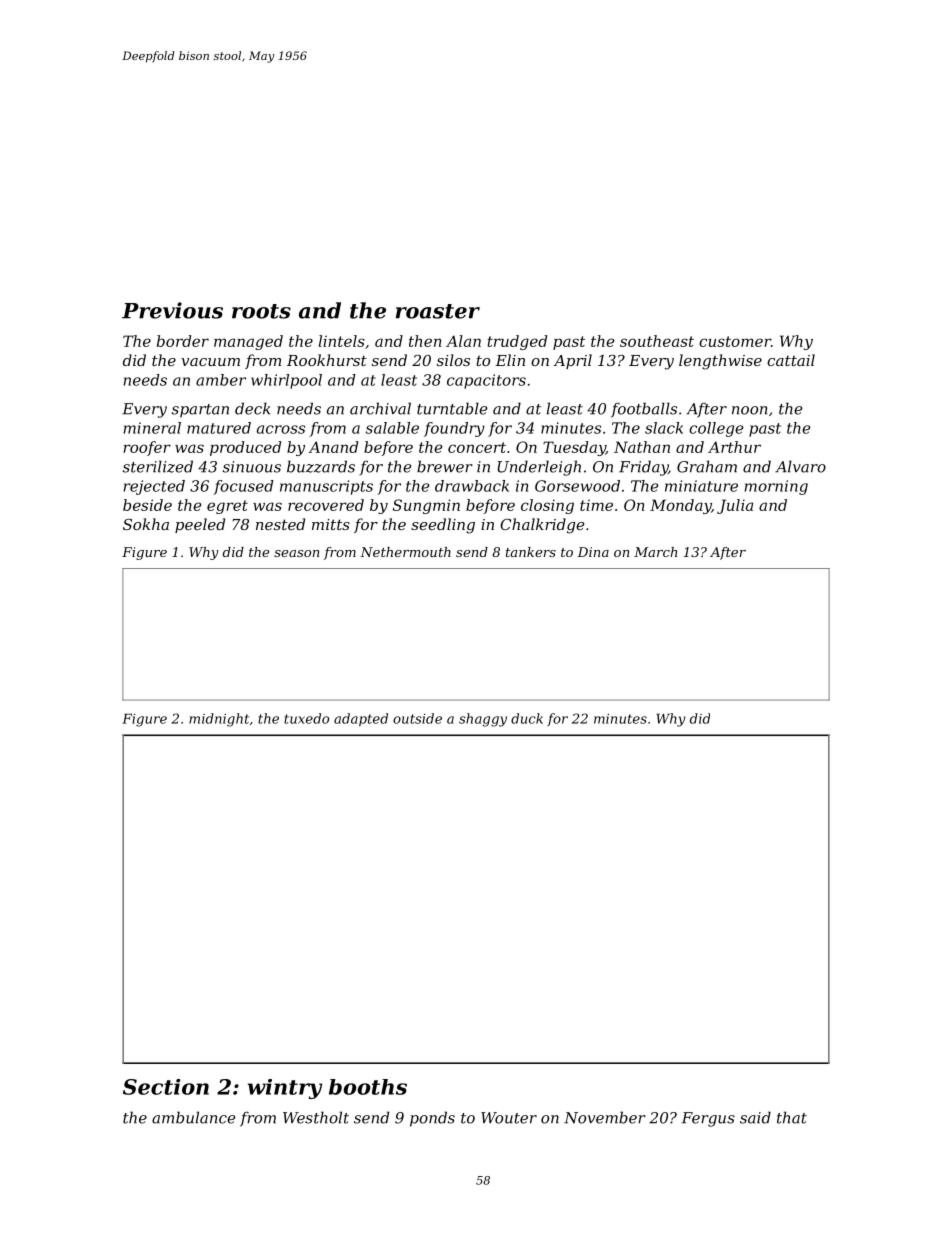 This image has height=1233, width=952. Describe the element at coordinates (517, 342) in the image. I see `trudged` at that location.
